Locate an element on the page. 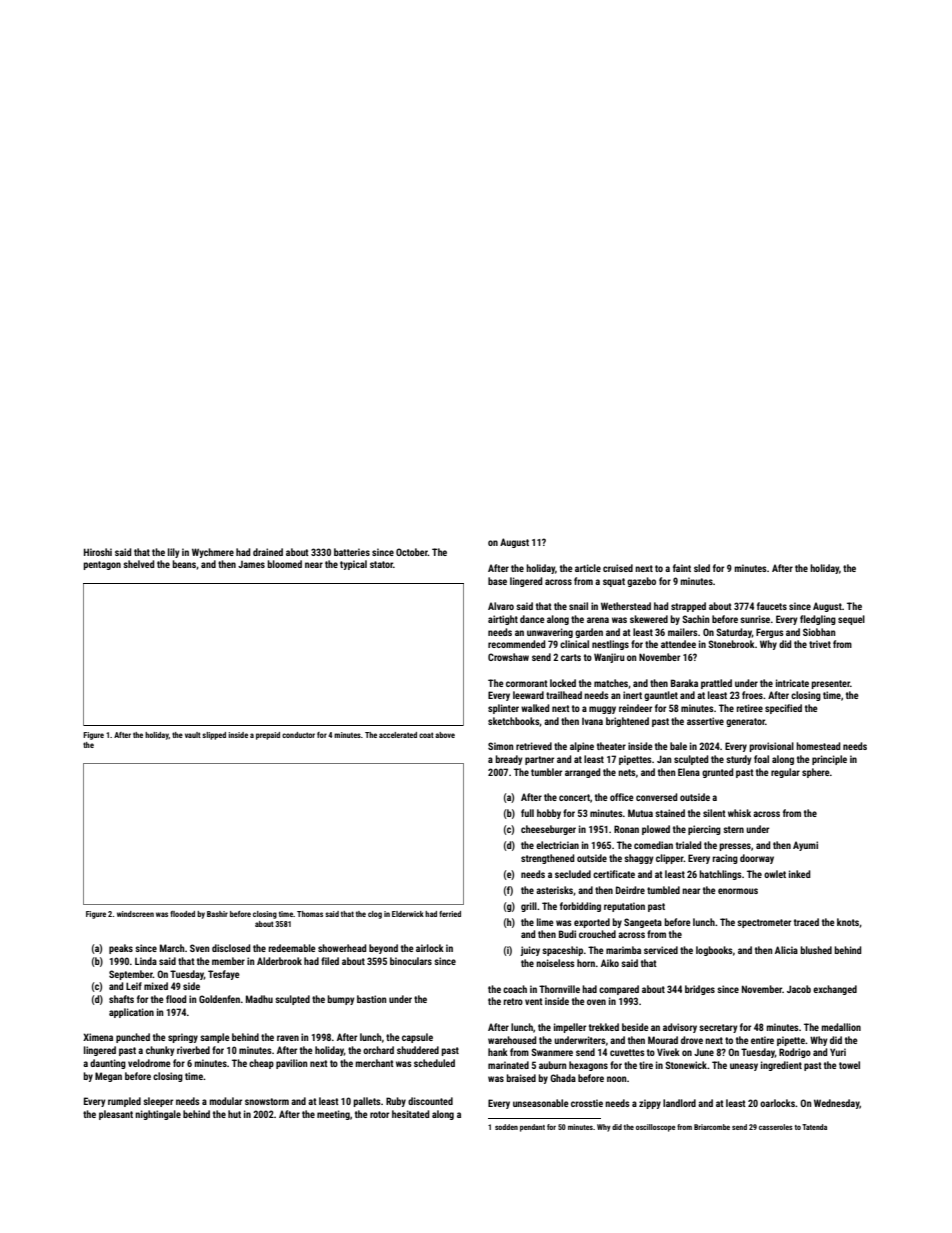 The width and height of the image is (952, 1233). sled is located at coordinates (702, 568).
